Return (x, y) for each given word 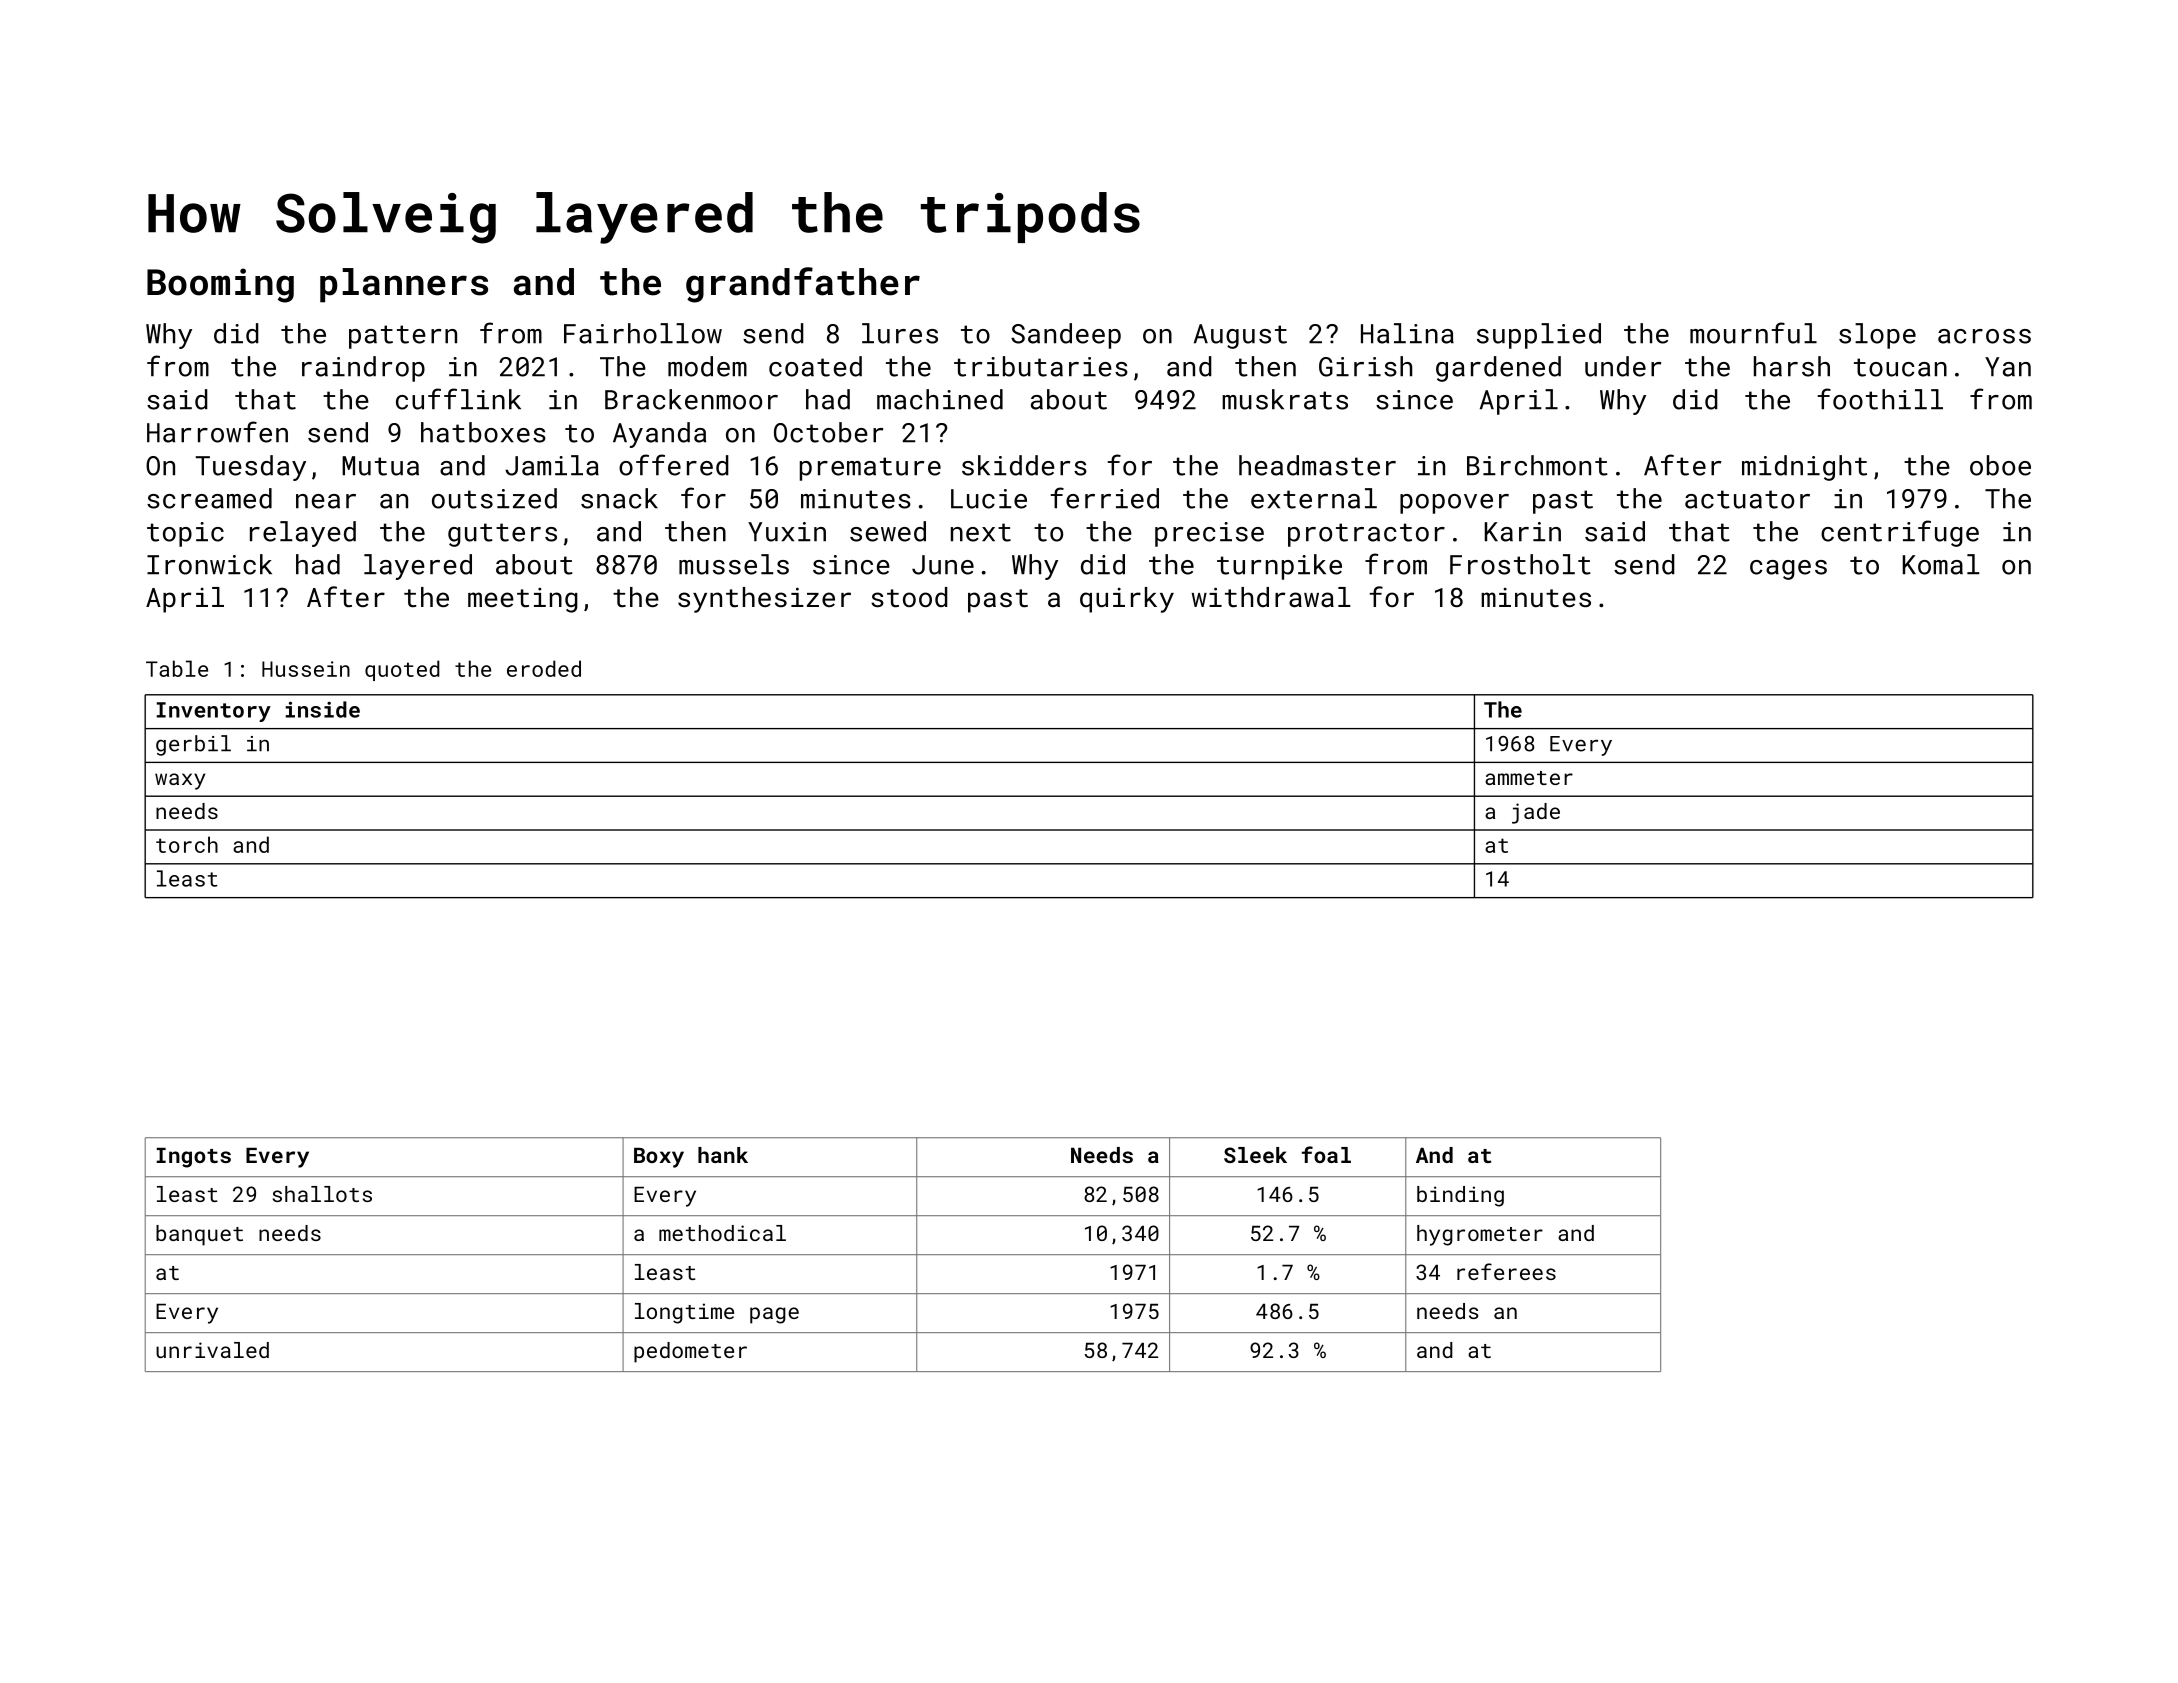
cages (1788, 570)
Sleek (1255, 1155)
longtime (684, 1313)
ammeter (1529, 778)
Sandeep (1066, 336)
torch (187, 844)
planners (404, 285)
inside (323, 709)
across (1984, 336)
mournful (1753, 333)
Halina (1407, 333)
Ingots (194, 1158)
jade (1536, 813)
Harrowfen (217, 432)
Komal (1941, 564)
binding (1460, 1196)
